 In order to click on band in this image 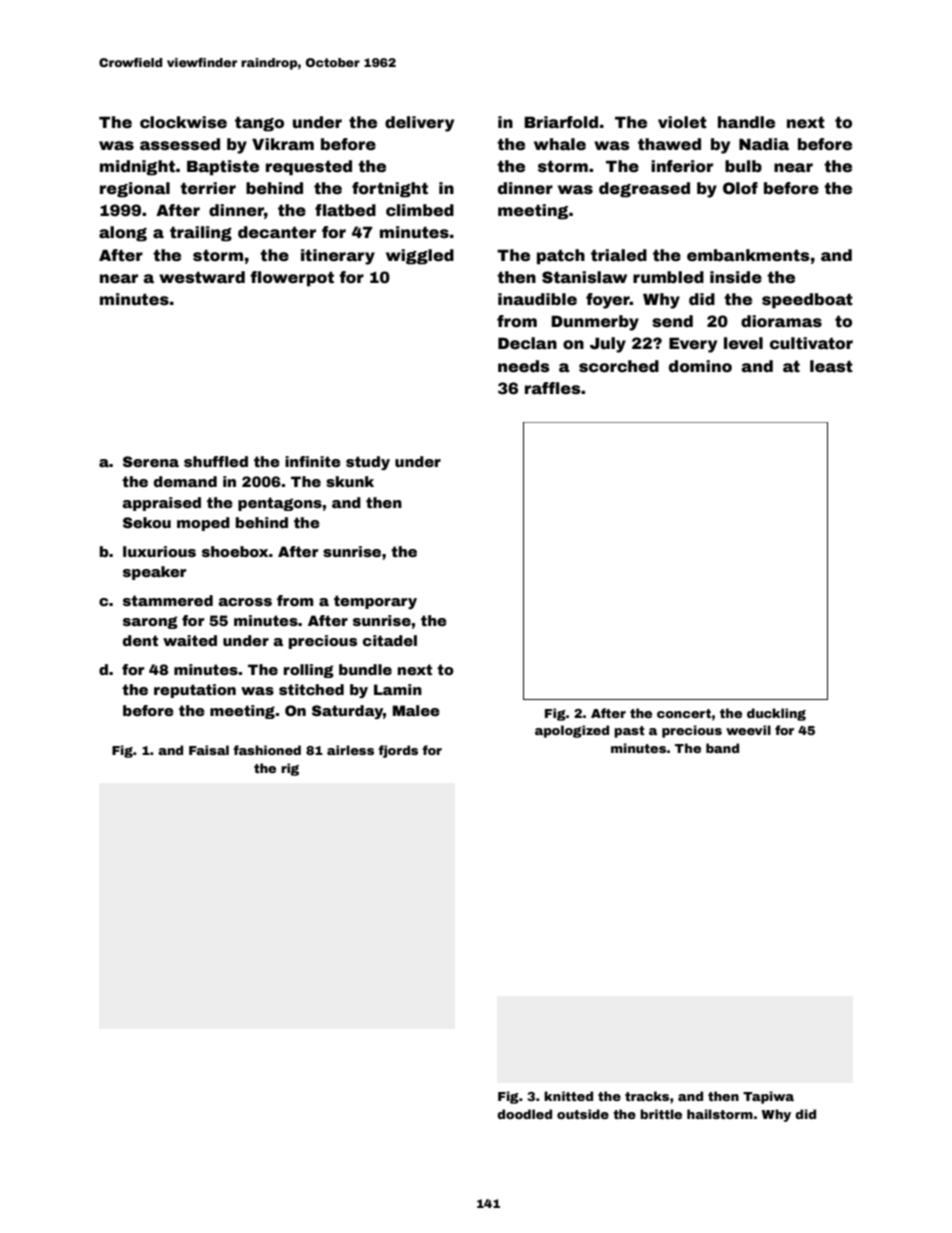, I will do `click(722, 748)`.
